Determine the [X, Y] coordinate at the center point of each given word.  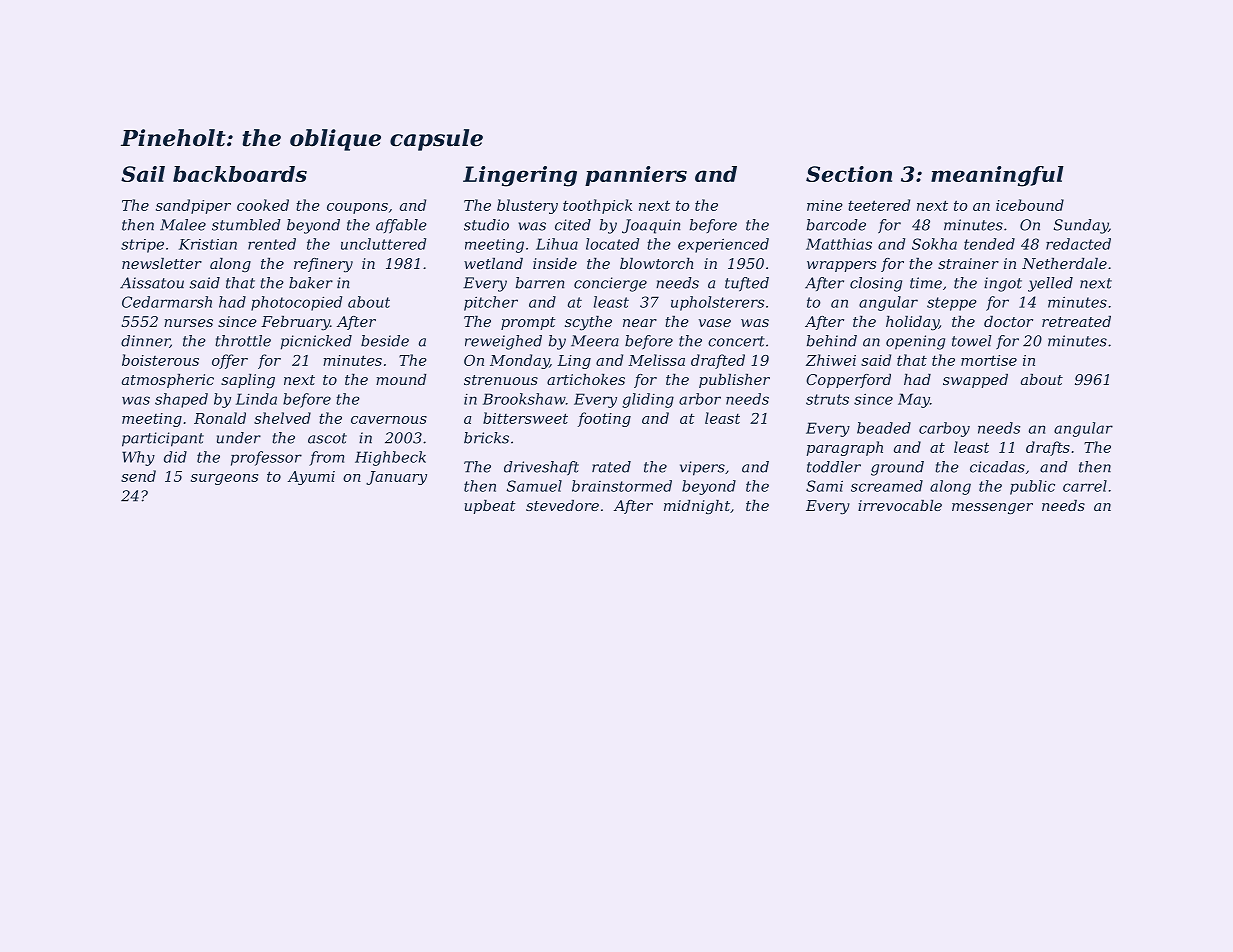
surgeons [224, 479]
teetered [879, 205]
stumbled [246, 225]
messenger [992, 509]
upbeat [490, 507]
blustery [527, 206]
